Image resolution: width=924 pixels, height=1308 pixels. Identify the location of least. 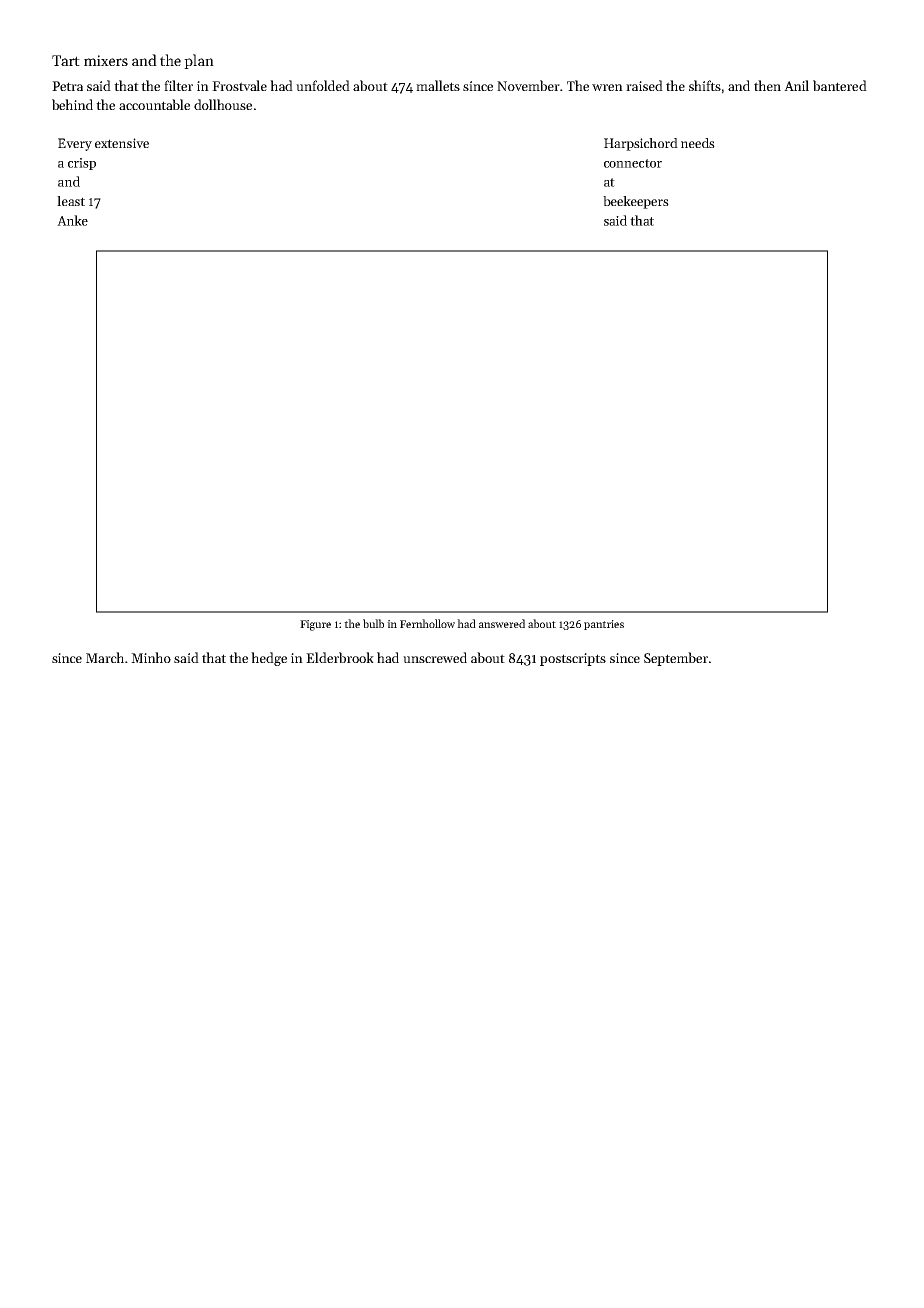
(71, 201).
